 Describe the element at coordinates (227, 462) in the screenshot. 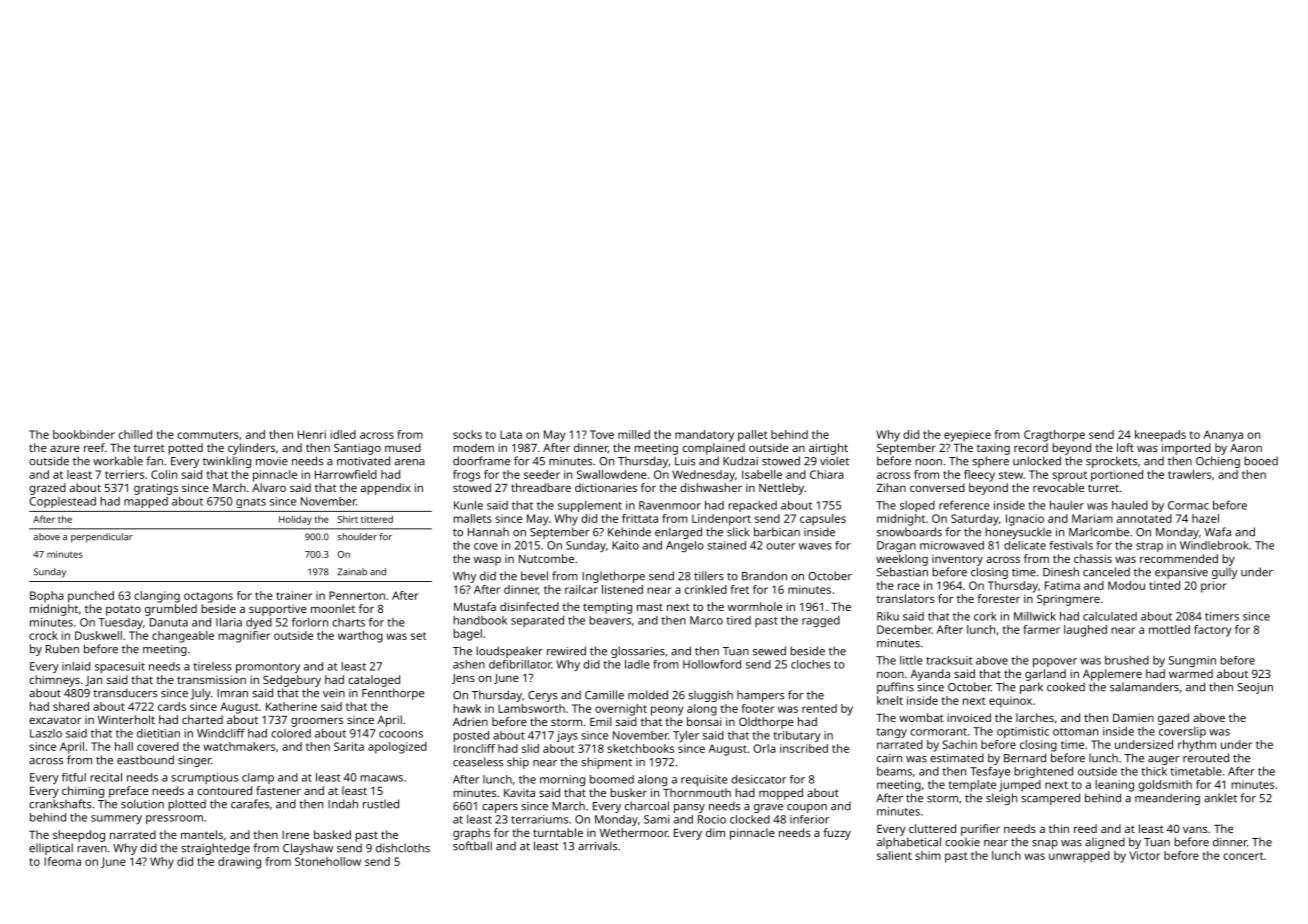

I see `twinkling` at that location.
